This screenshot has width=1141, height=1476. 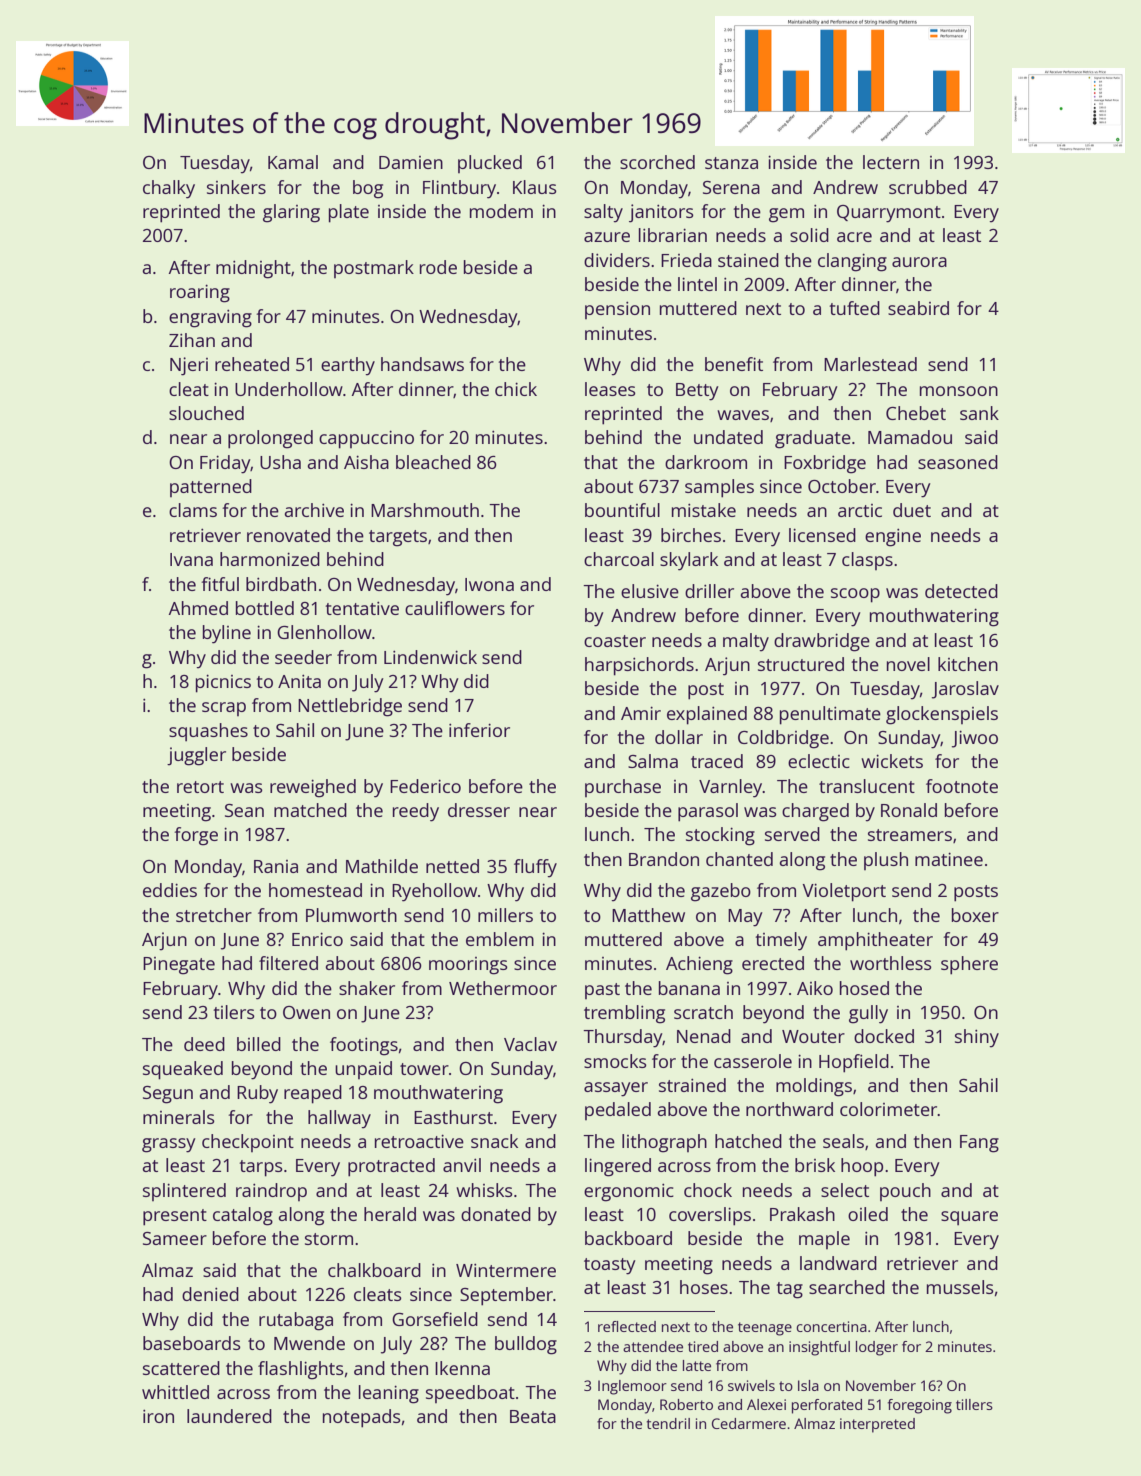 I want to click on Kamal, so click(x=293, y=162).
